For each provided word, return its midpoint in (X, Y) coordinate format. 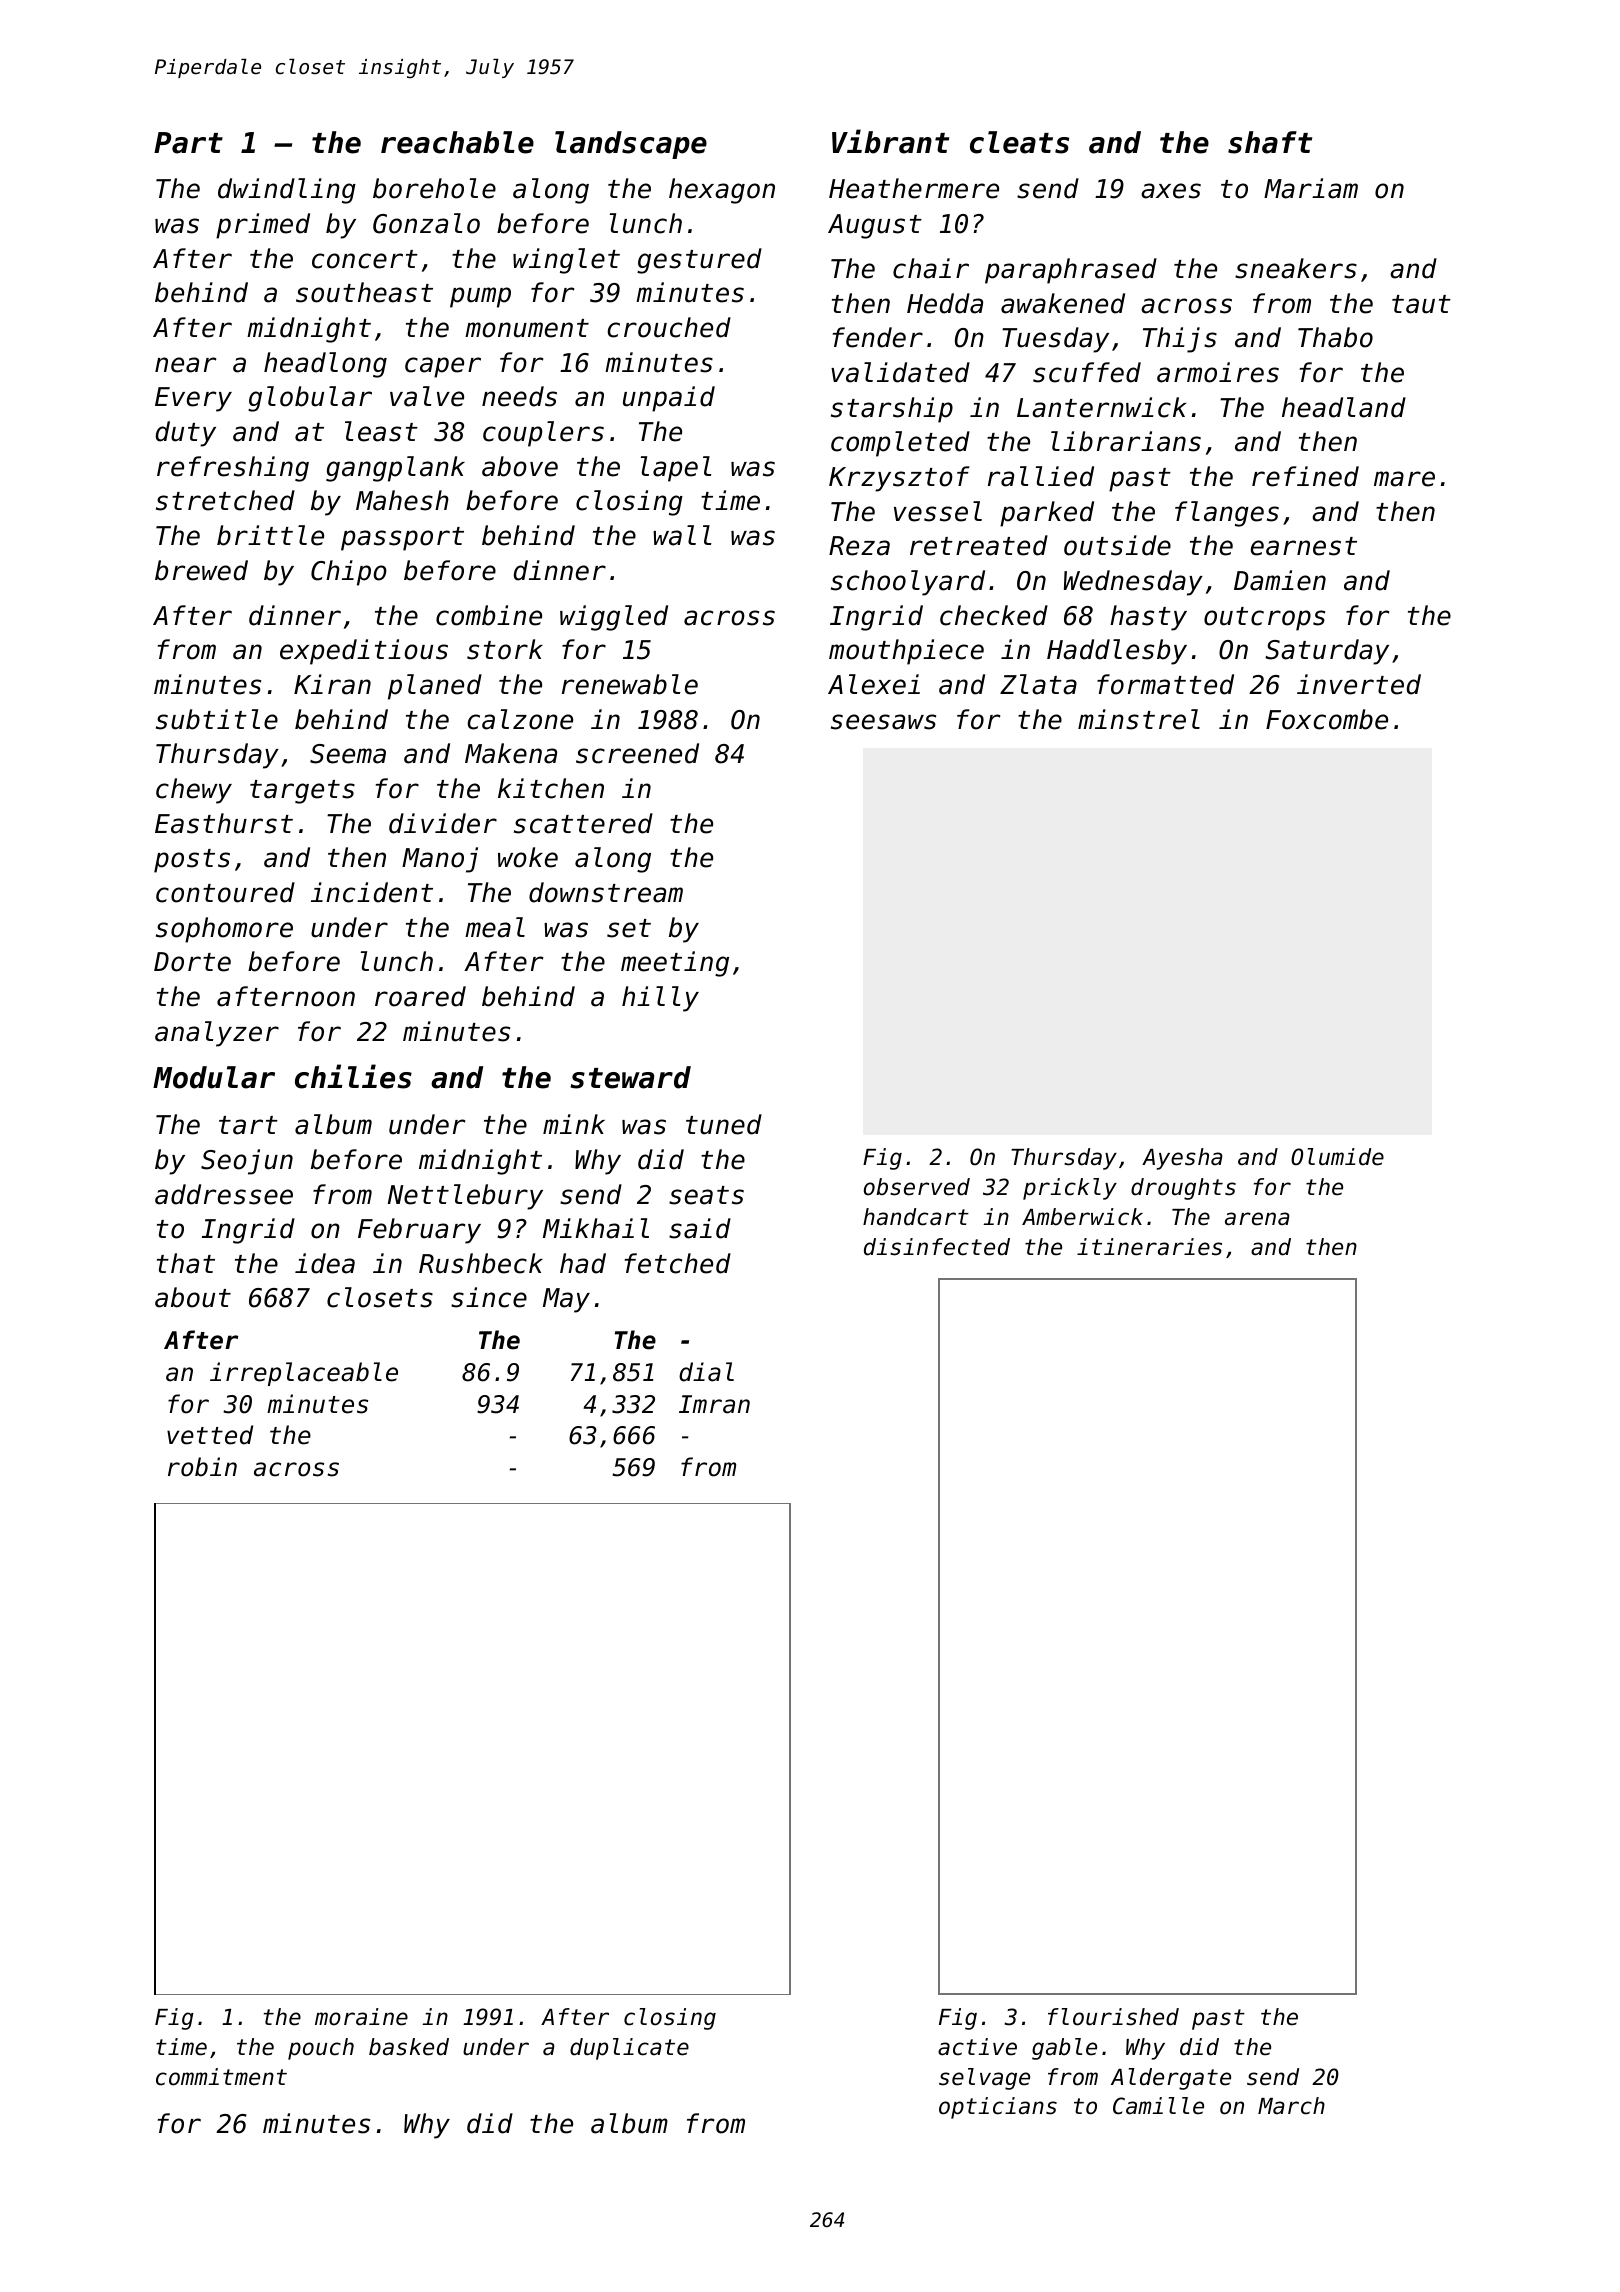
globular (310, 399)
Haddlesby (1117, 652)
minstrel (1139, 719)
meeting (675, 964)
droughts (1183, 1189)
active (977, 2047)
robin (202, 1467)
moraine (361, 2017)
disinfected (937, 1247)
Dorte (192, 962)
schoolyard (908, 583)
